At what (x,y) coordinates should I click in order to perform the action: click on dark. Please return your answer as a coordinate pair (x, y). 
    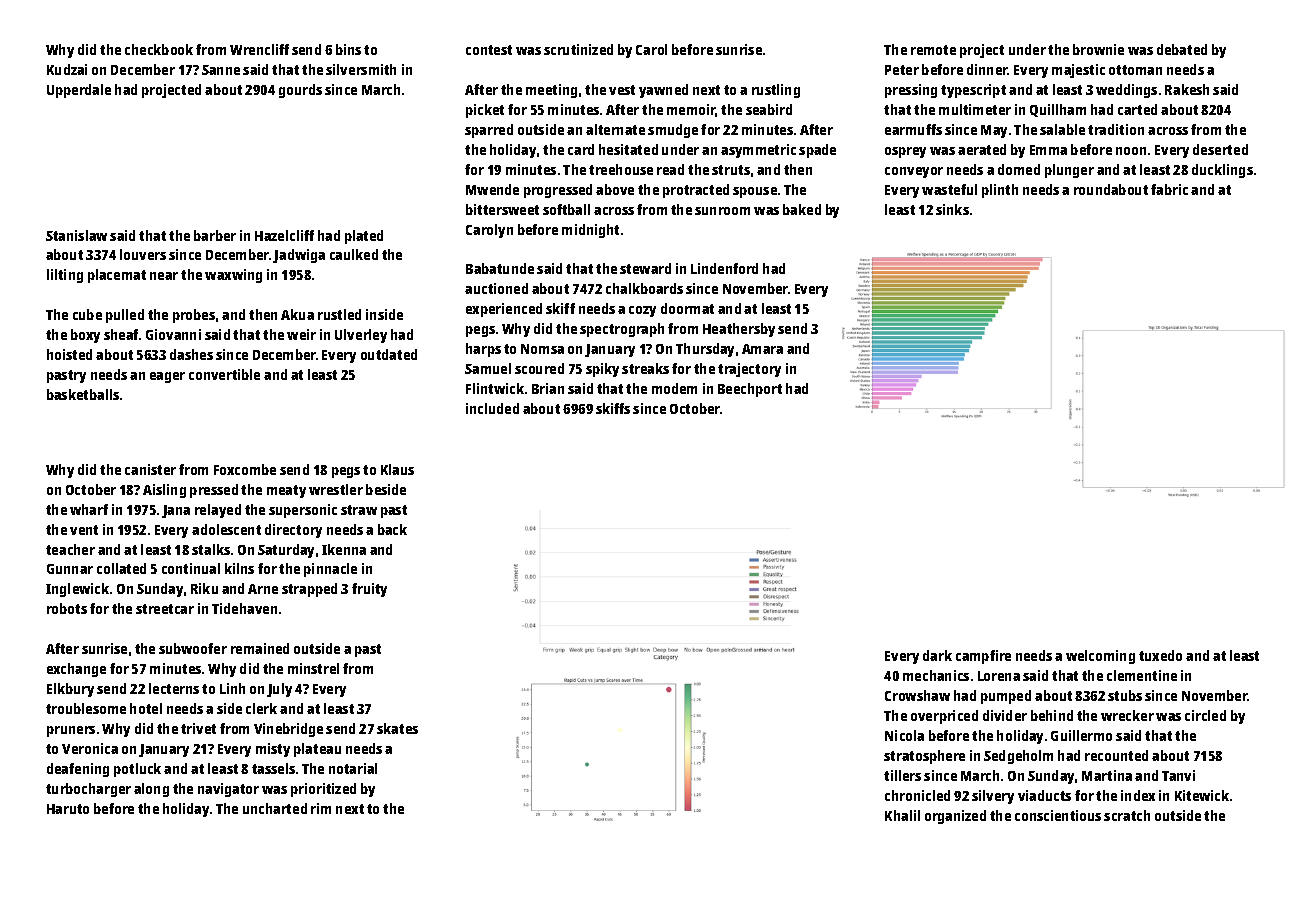
    Looking at the image, I should click on (937, 655).
